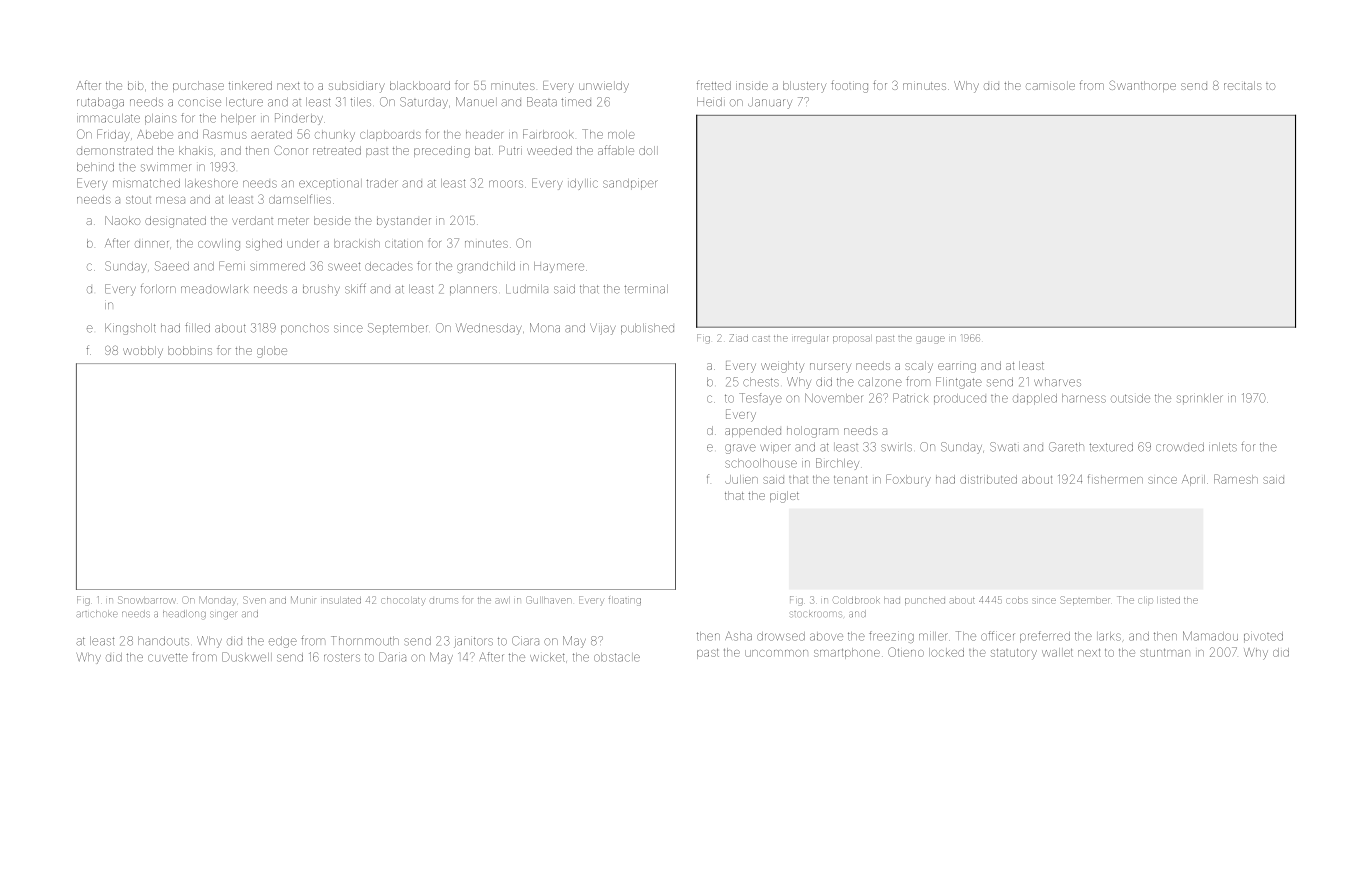 The height and width of the screenshot is (887, 1372). What do you see at coordinates (1243, 85) in the screenshot?
I see `recitals` at bounding box center [1243, 85].
